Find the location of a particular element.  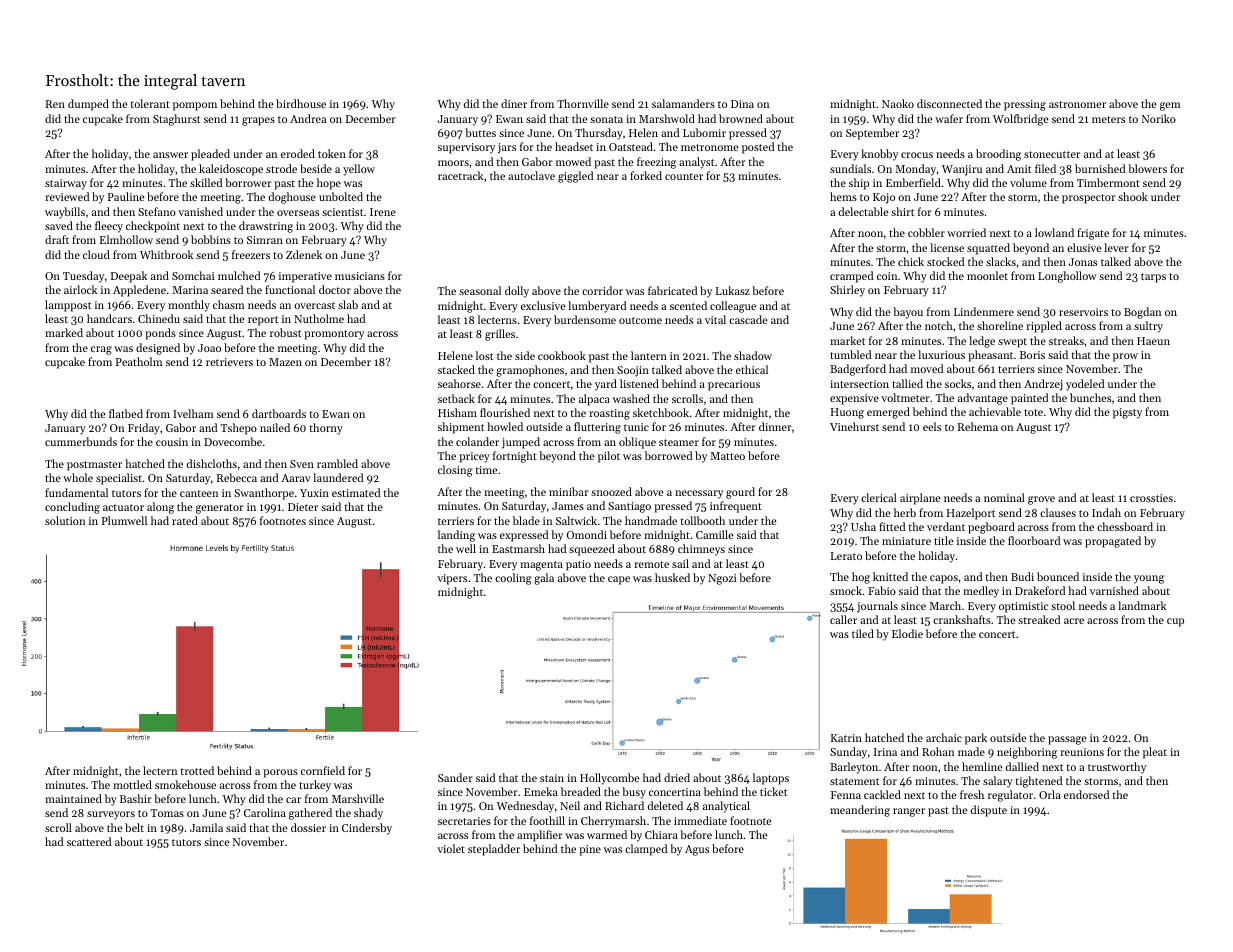

market is located at coordinates (847, 340).
